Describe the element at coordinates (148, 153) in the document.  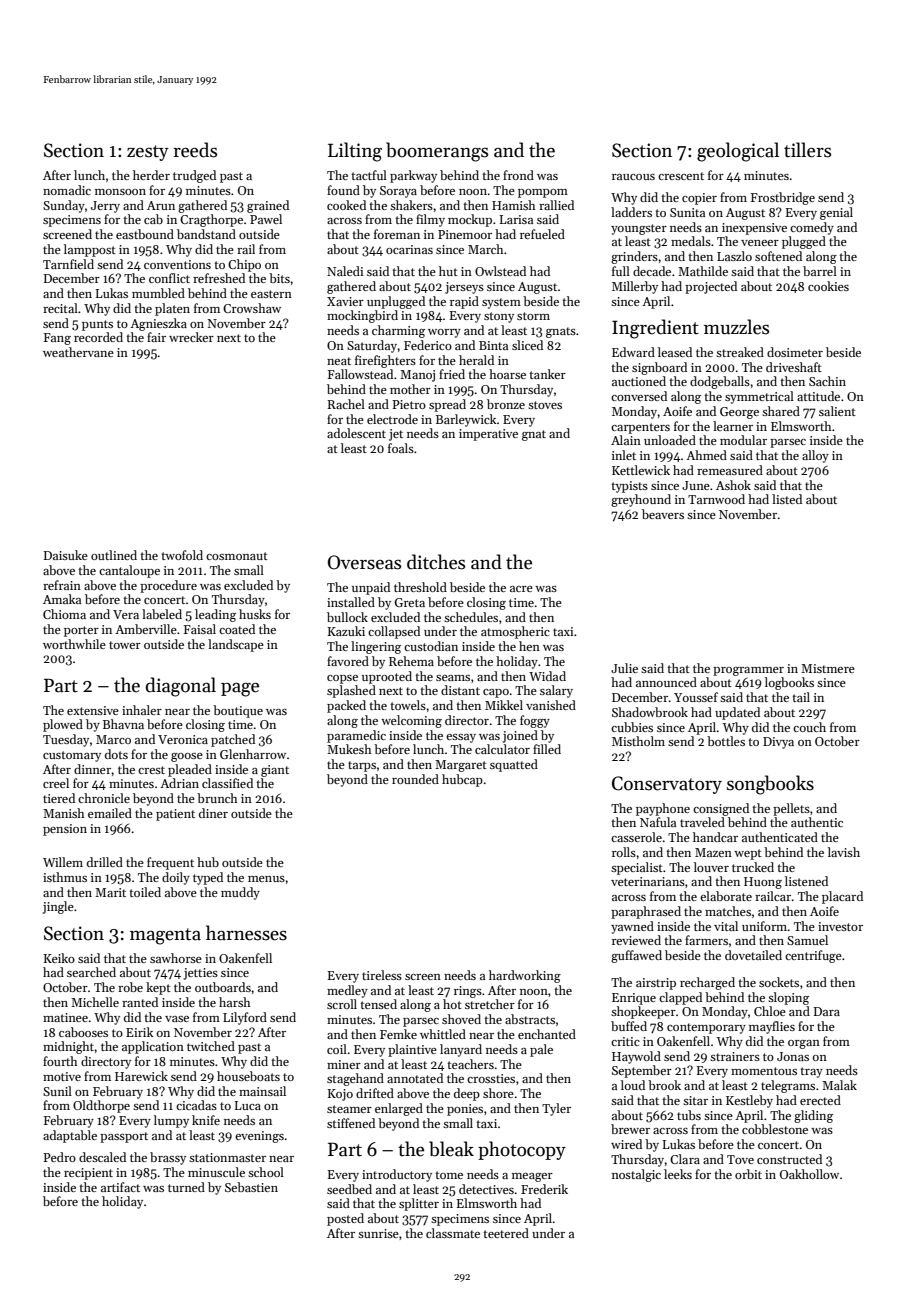
I see `zesty` at that location.
